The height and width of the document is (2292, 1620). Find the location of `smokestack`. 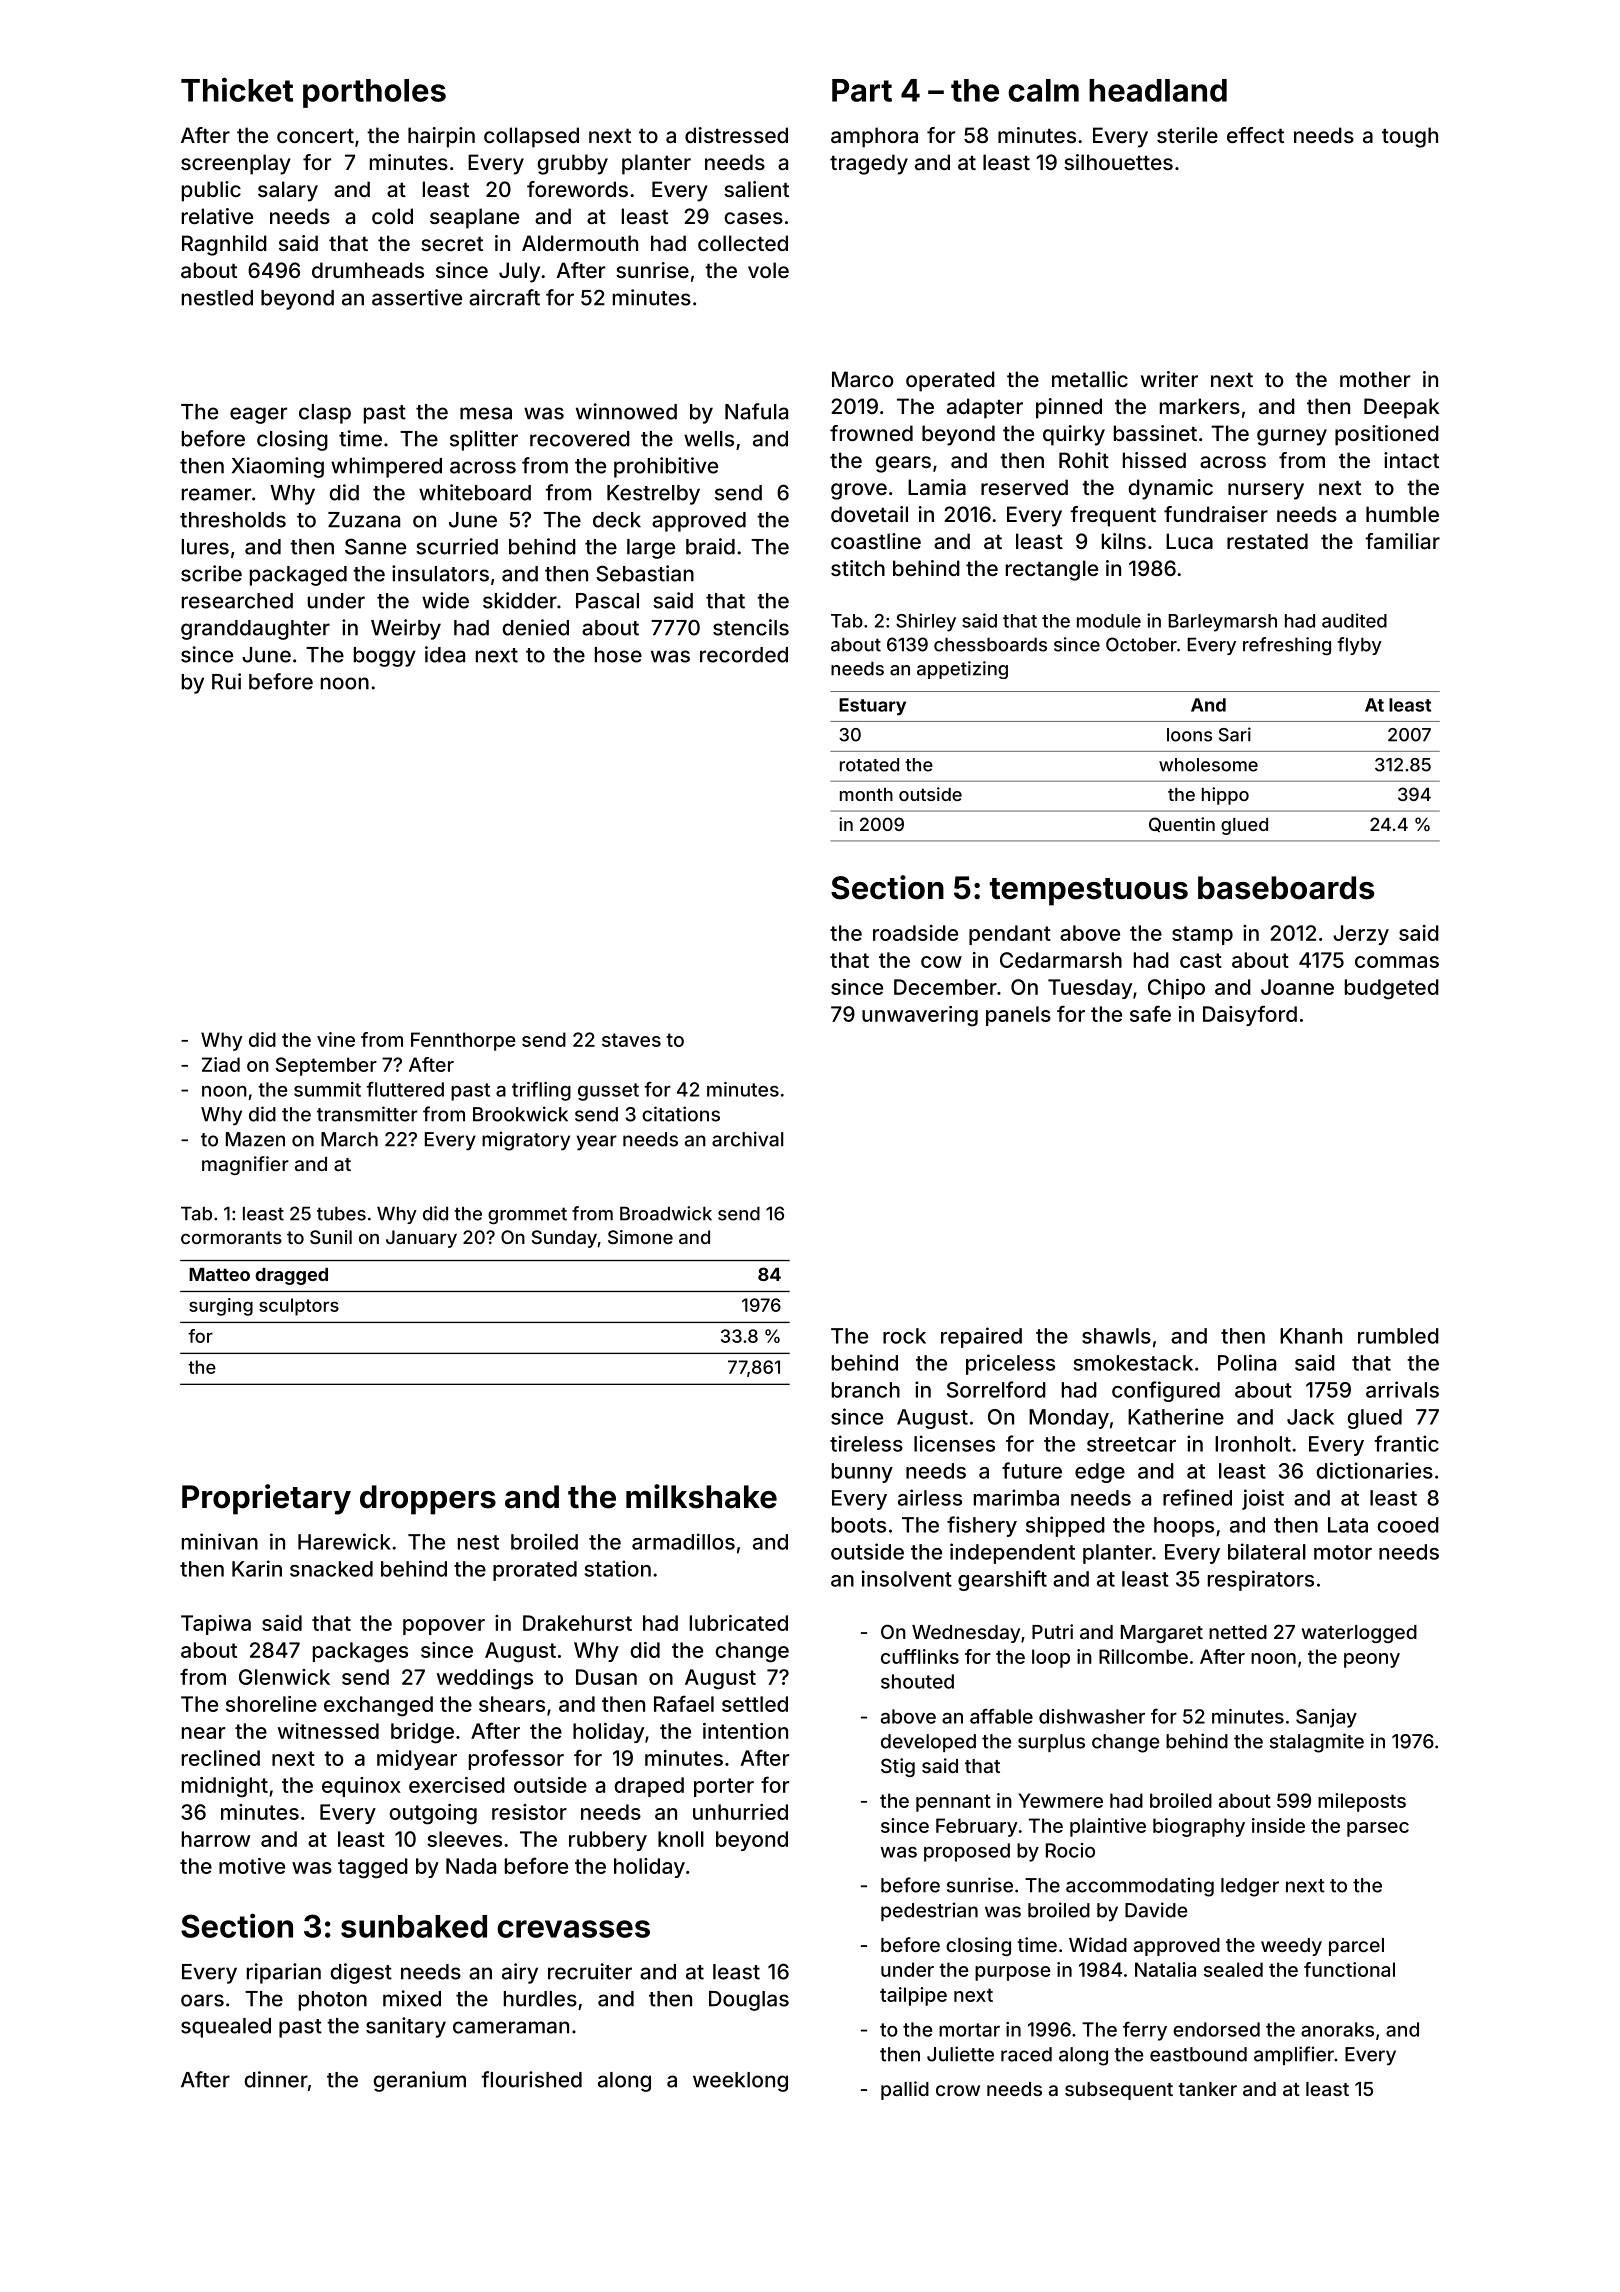

smokestack is located at coordinates (1133, 1363).
